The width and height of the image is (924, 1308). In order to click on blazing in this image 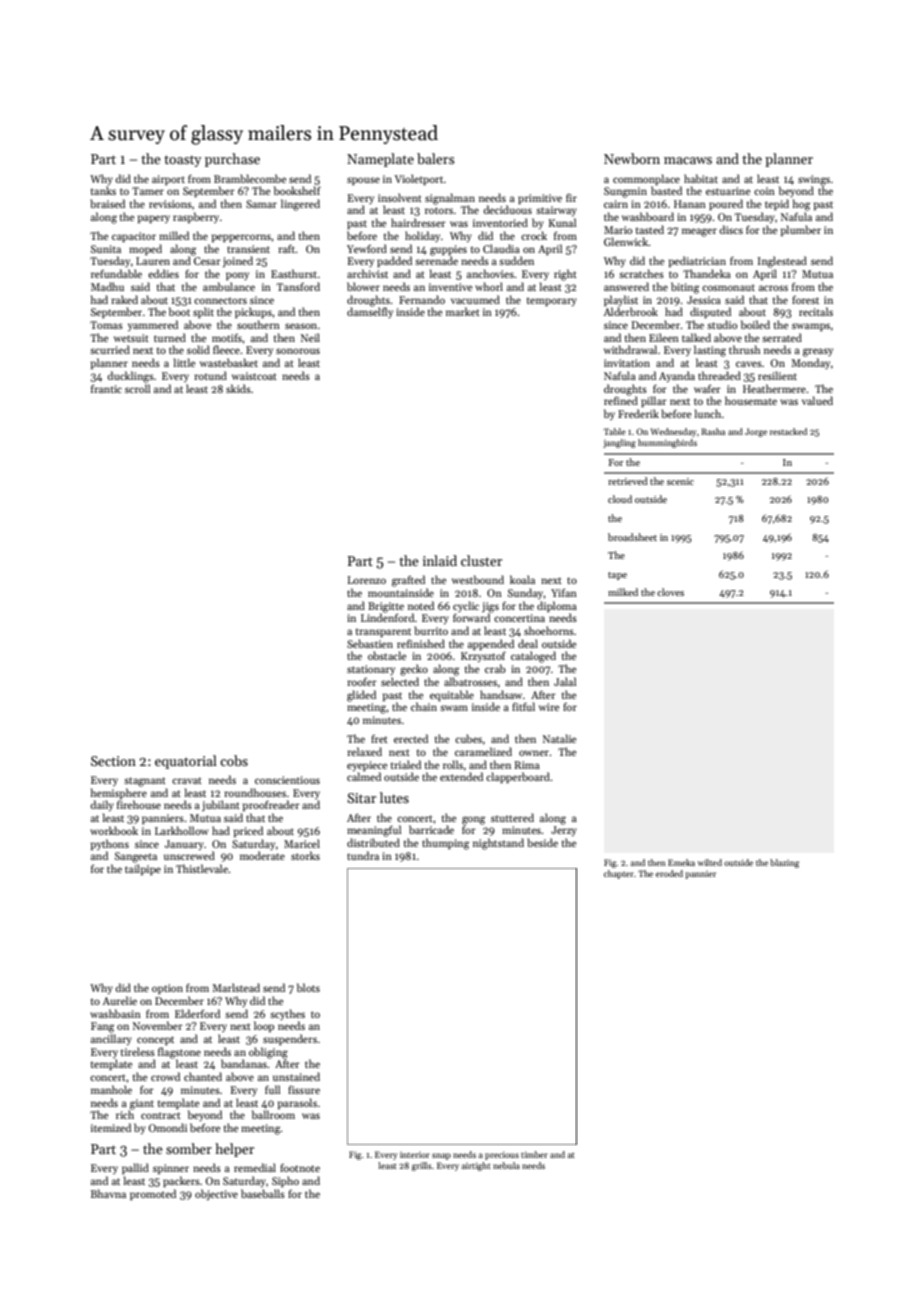, I will do `click(784, 863)`.
